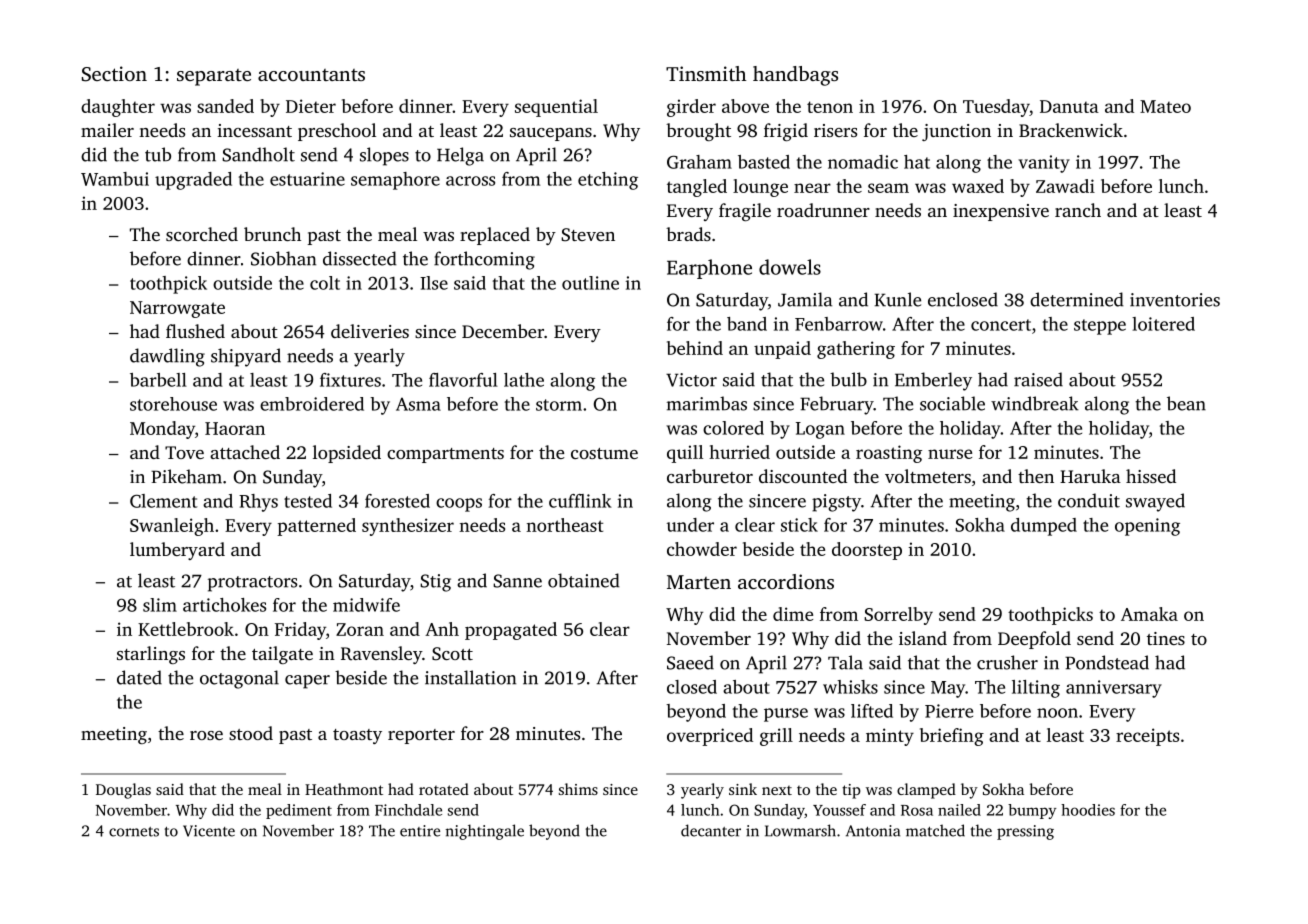  I want to click on storehouse, so click(173, 404).
